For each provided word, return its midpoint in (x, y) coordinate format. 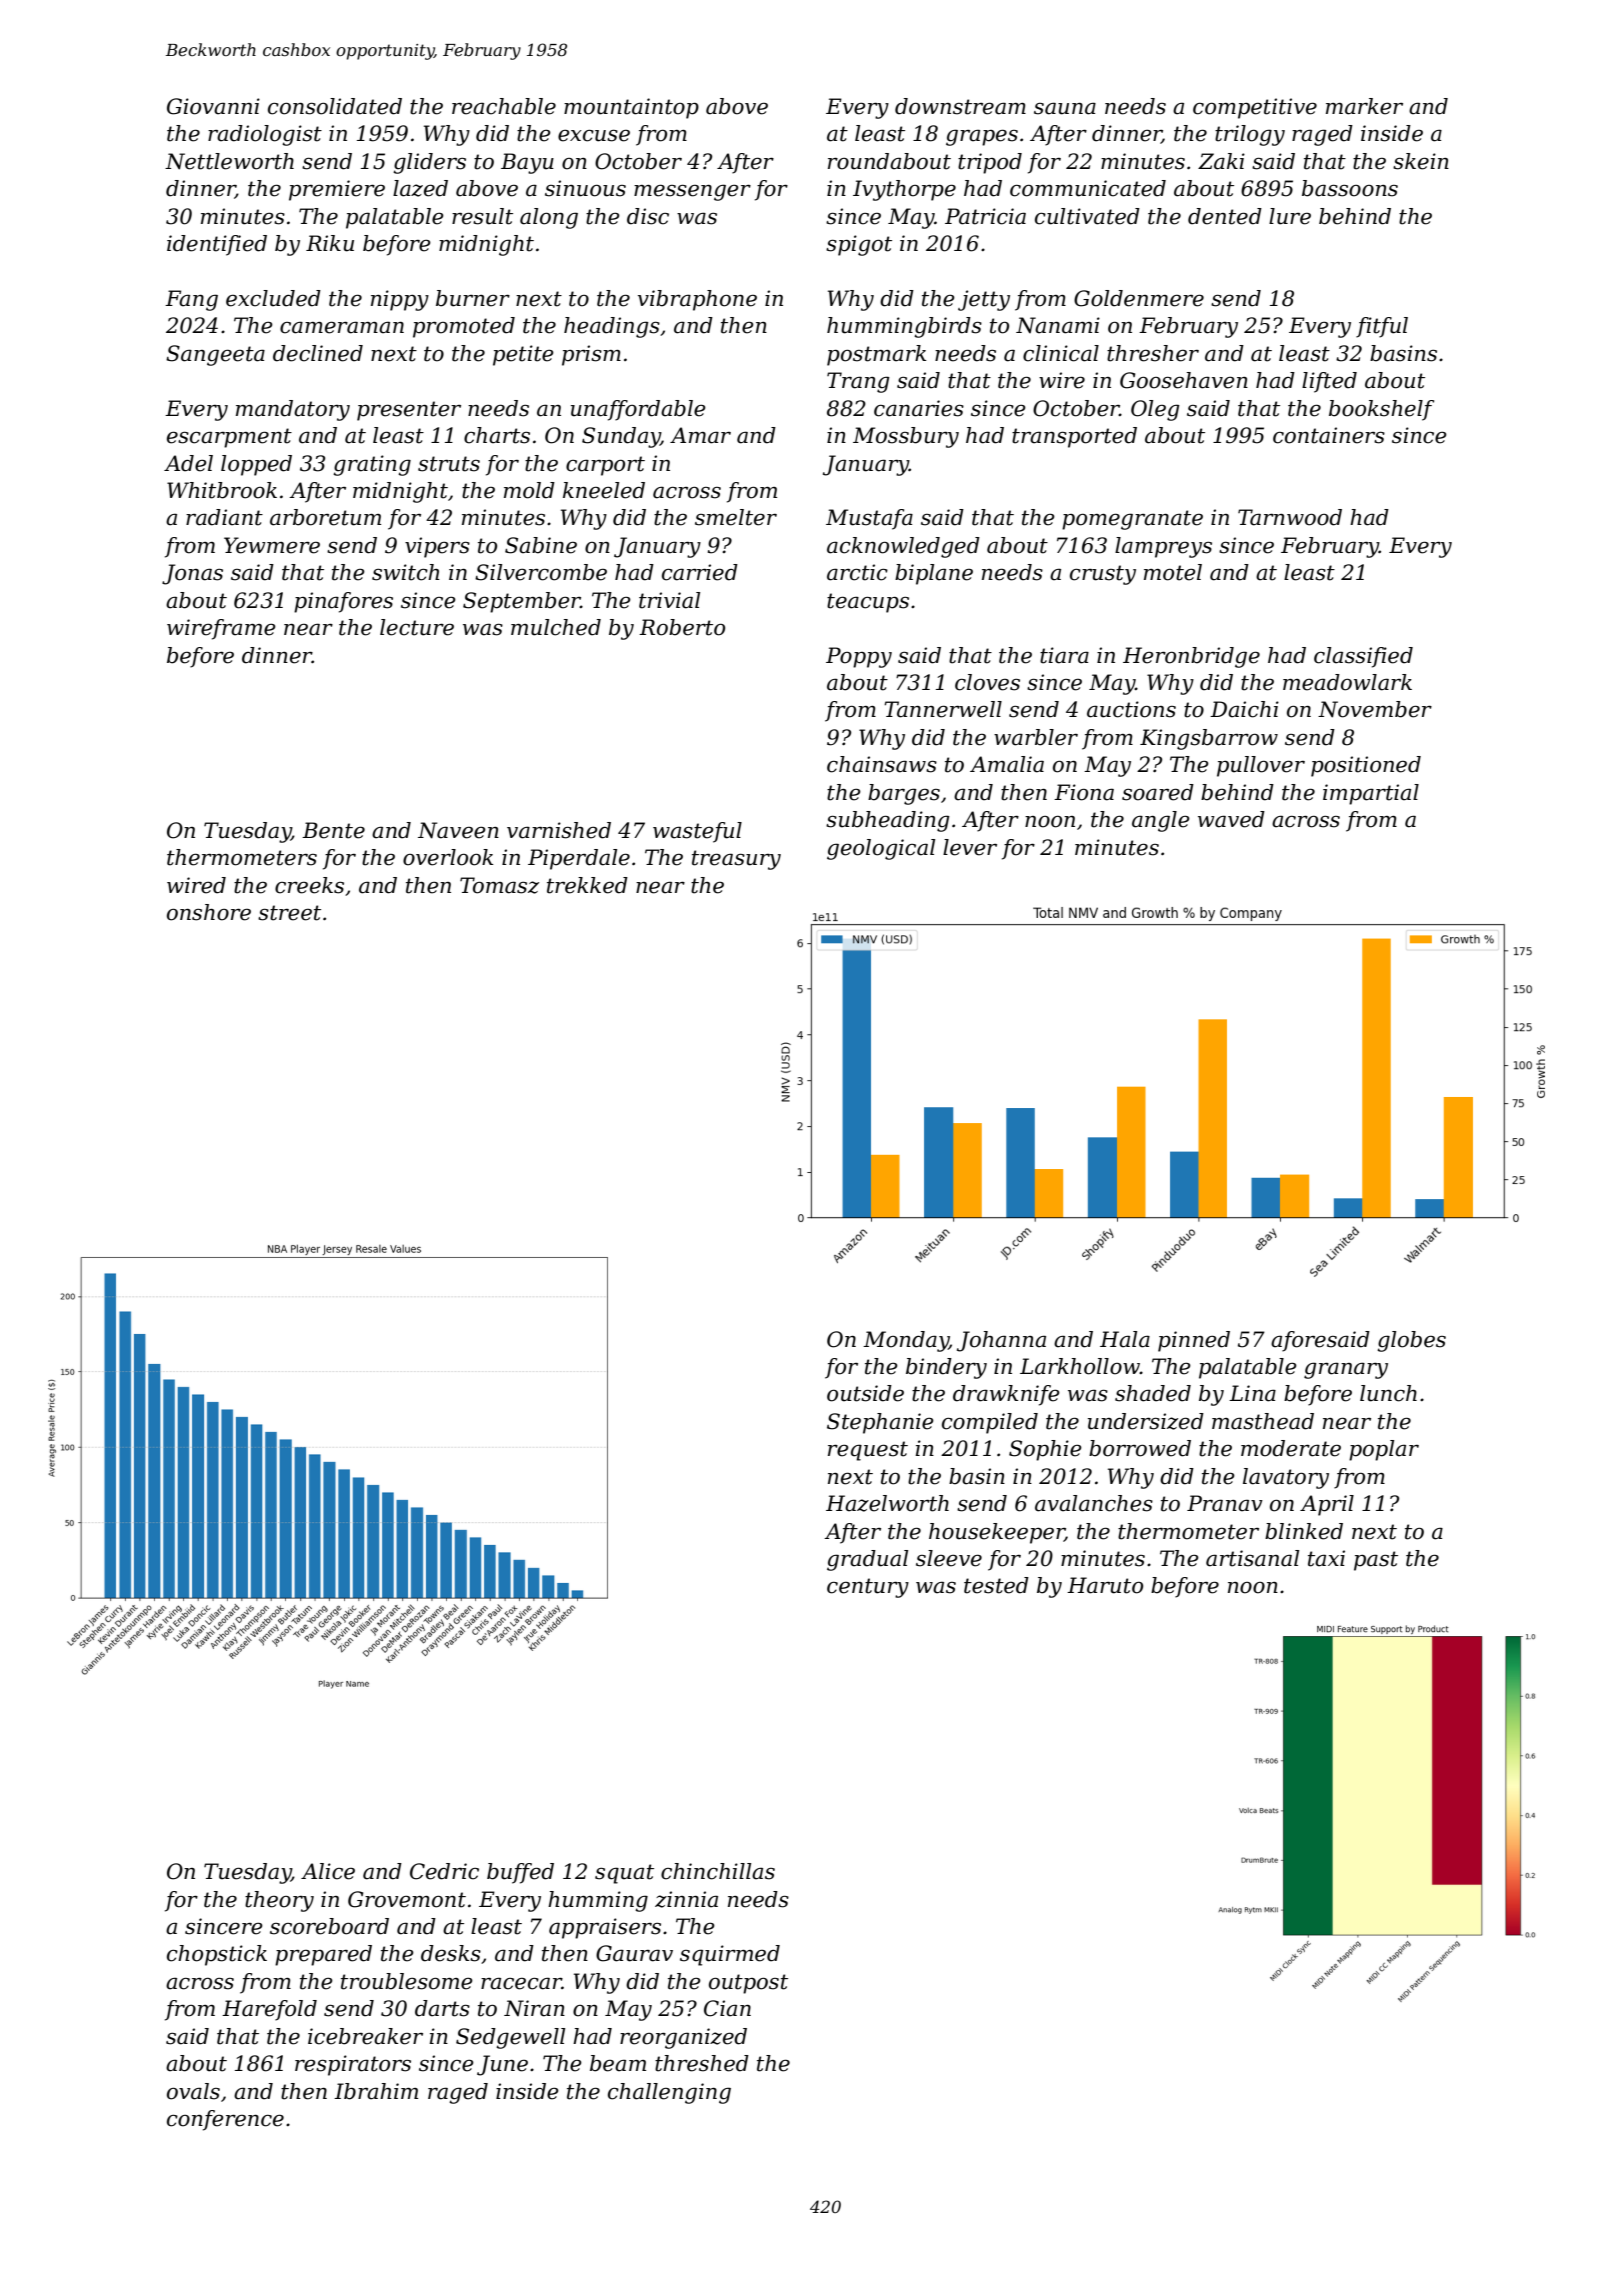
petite (523, 355)
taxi (1326, 1558)
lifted (1329, 382)
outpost (748, 1984)
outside (865, 1393)
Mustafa (869, 519)
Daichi (1244, 709)
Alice (328, 1871)
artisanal (1252, 1558)
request (868, 1451)
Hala (1125, 1339)
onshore (209, 912)
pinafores (343, 602)
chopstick (217, 1955)
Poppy (859, 657)
